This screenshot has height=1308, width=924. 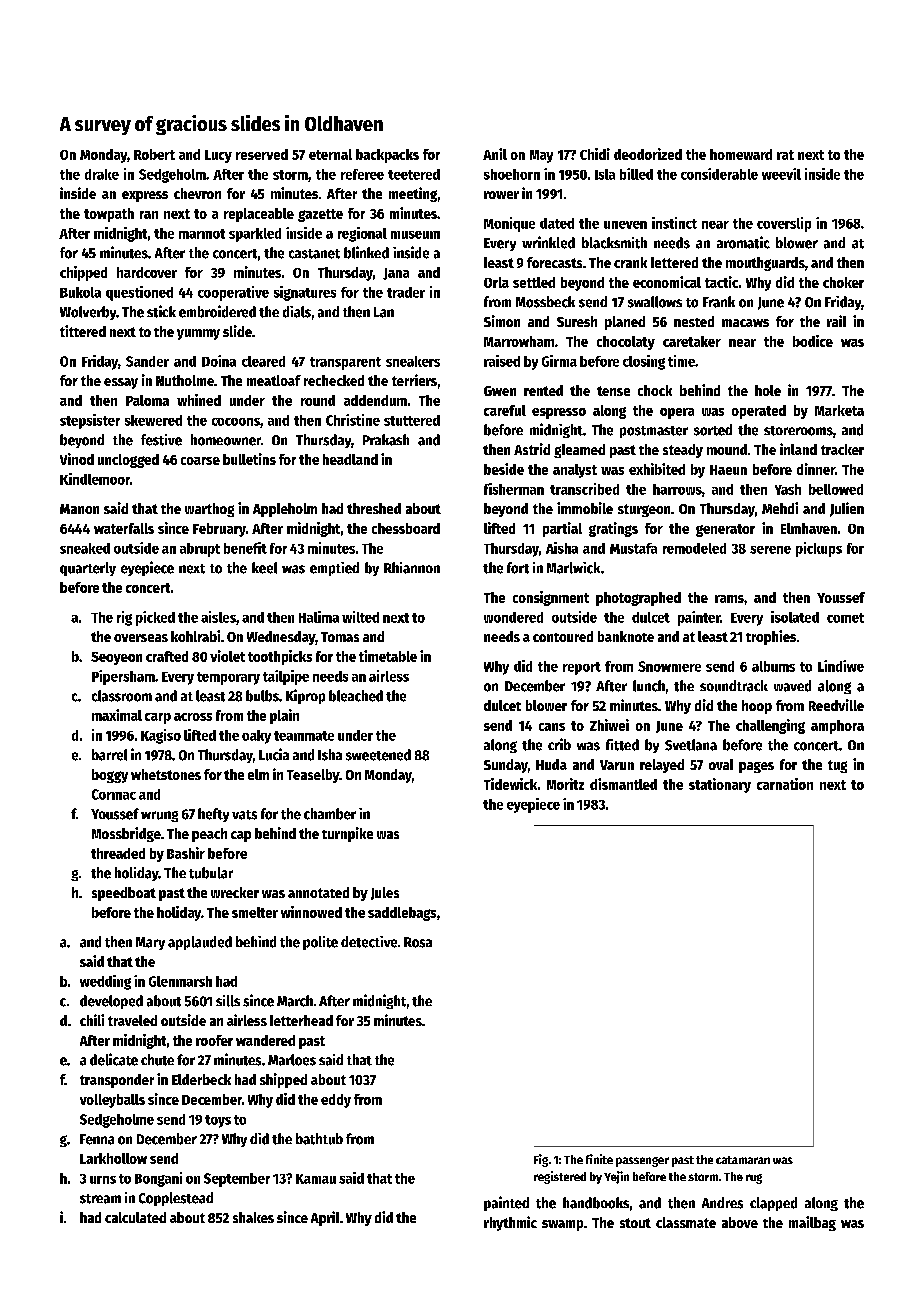 What do you see at coordinates (562, 1225) in the screenshot?
I see `swamp` at bounding box center [562, 1225].
